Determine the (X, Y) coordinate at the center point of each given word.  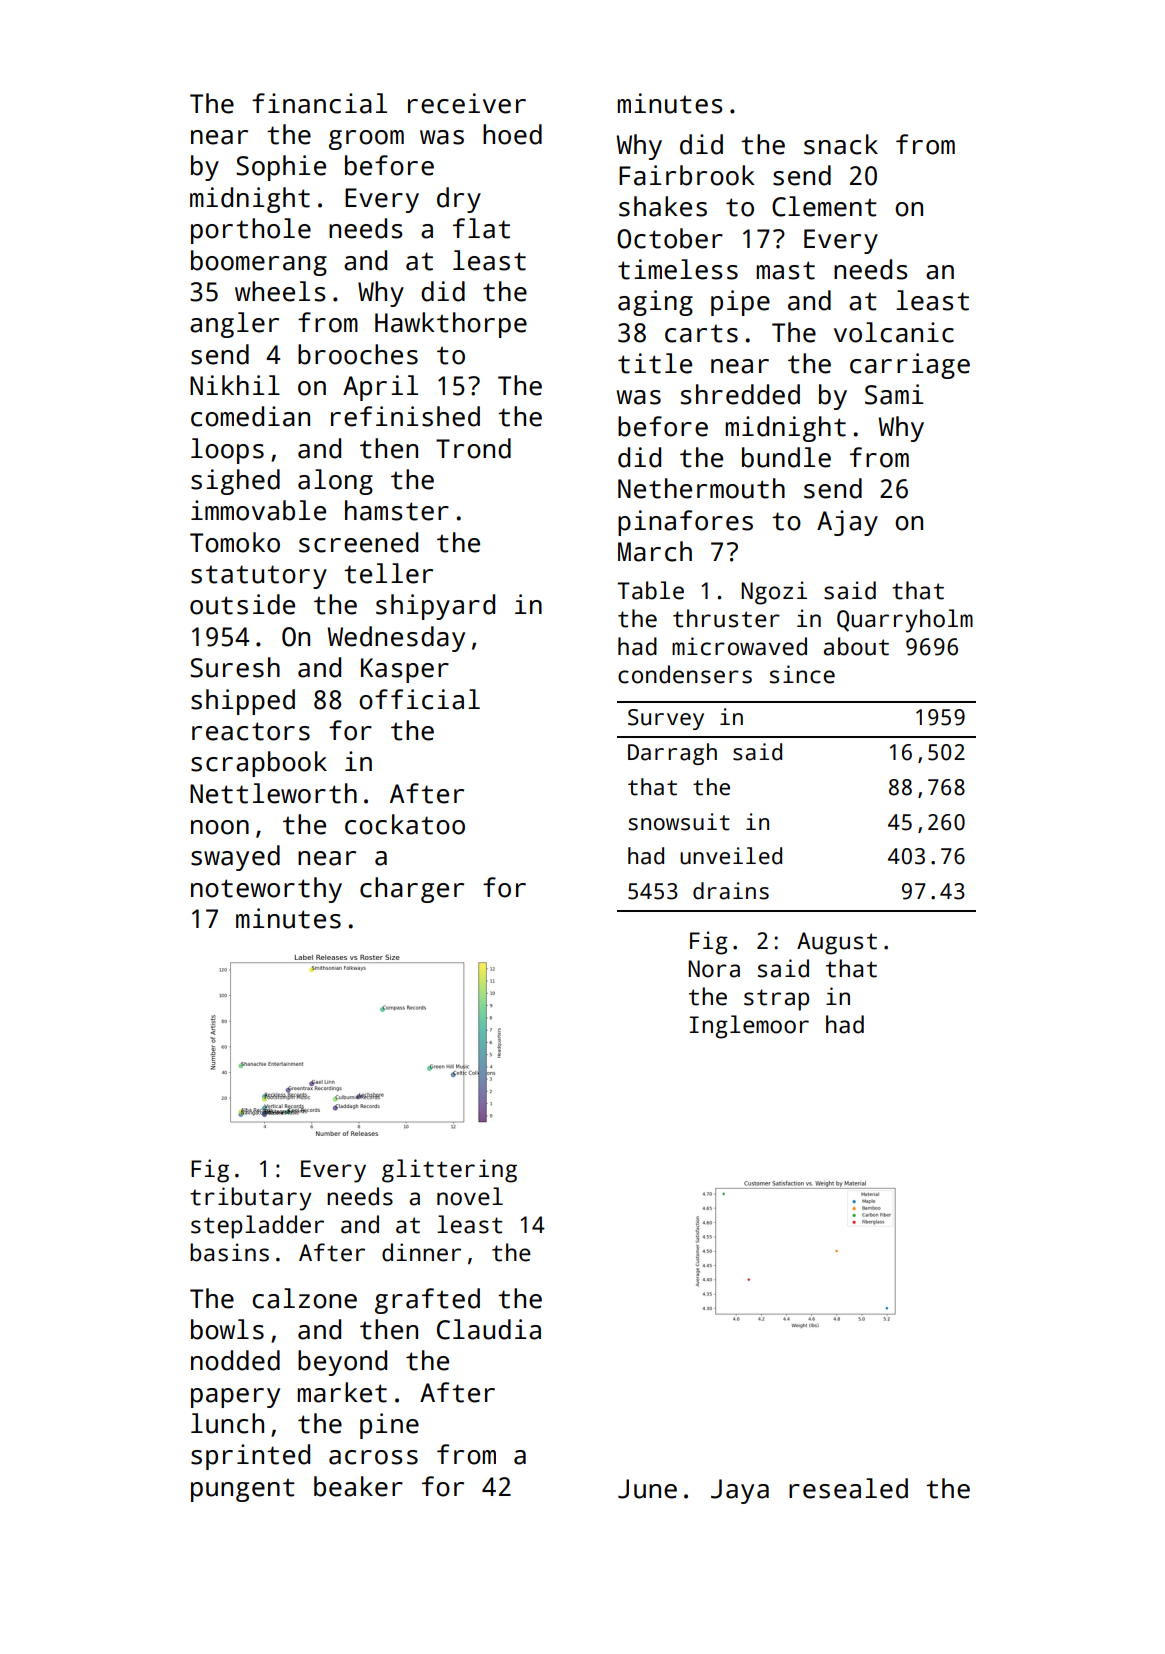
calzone (304, 1298)
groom (366, 140)
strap (777, 1000)
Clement (824, 206)
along (335, 482)
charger (412, 890)
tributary (251, 1199)
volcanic (894, 332)
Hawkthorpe (451, 325)
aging (655, 303)
